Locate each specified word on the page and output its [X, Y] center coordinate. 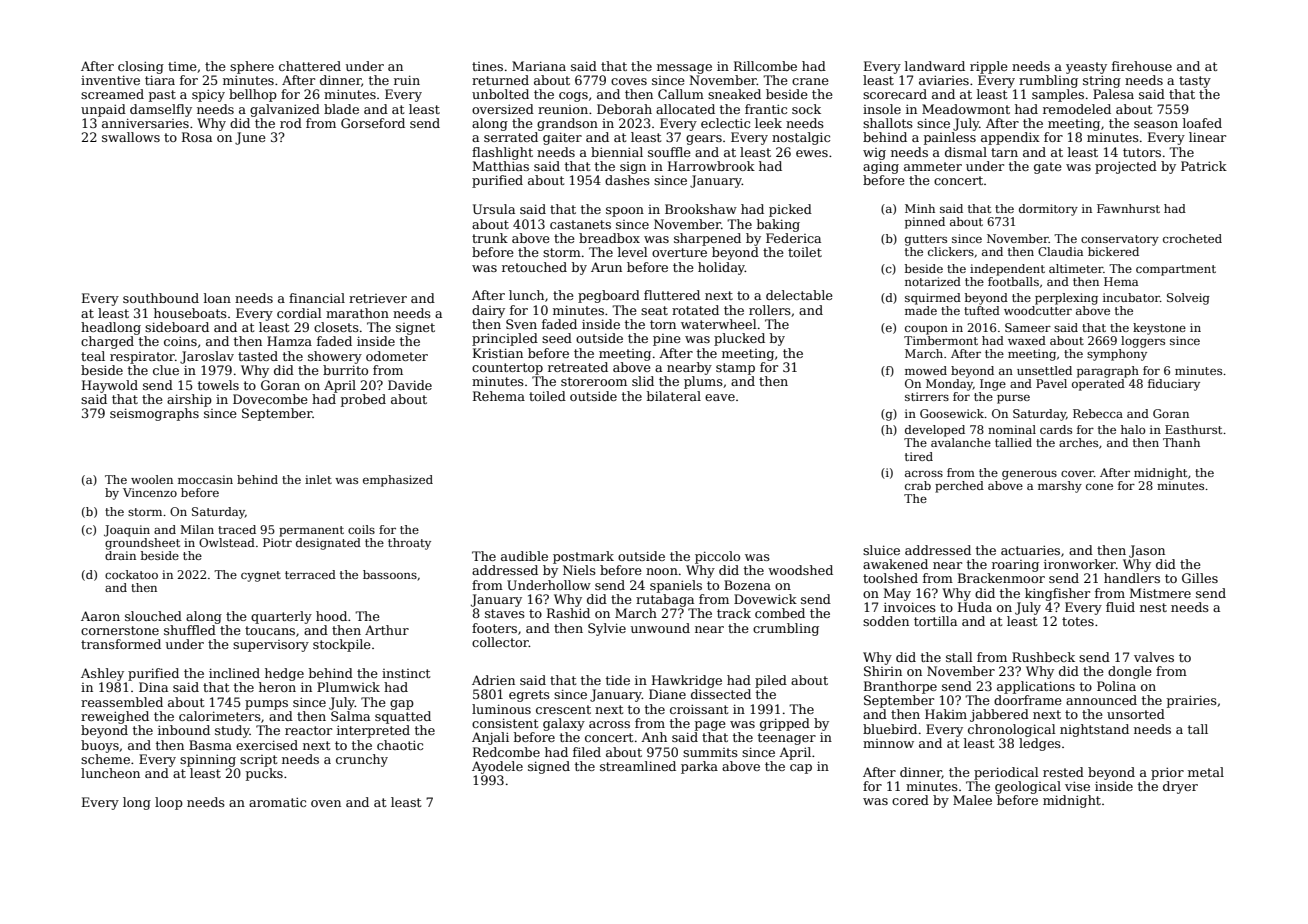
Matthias [501, 166]
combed [780, 613]
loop [169, 803]
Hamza [289, 341]
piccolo [717, 557]
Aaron [100, 616]
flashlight [502, 153]
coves [629, 81]
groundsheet [142, 544]
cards [1056, 429]
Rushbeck [1043, 657]
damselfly [161, 110]
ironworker [1080, 564]
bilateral [674, 396]
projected [1126, 167]
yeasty [1086, 68]
